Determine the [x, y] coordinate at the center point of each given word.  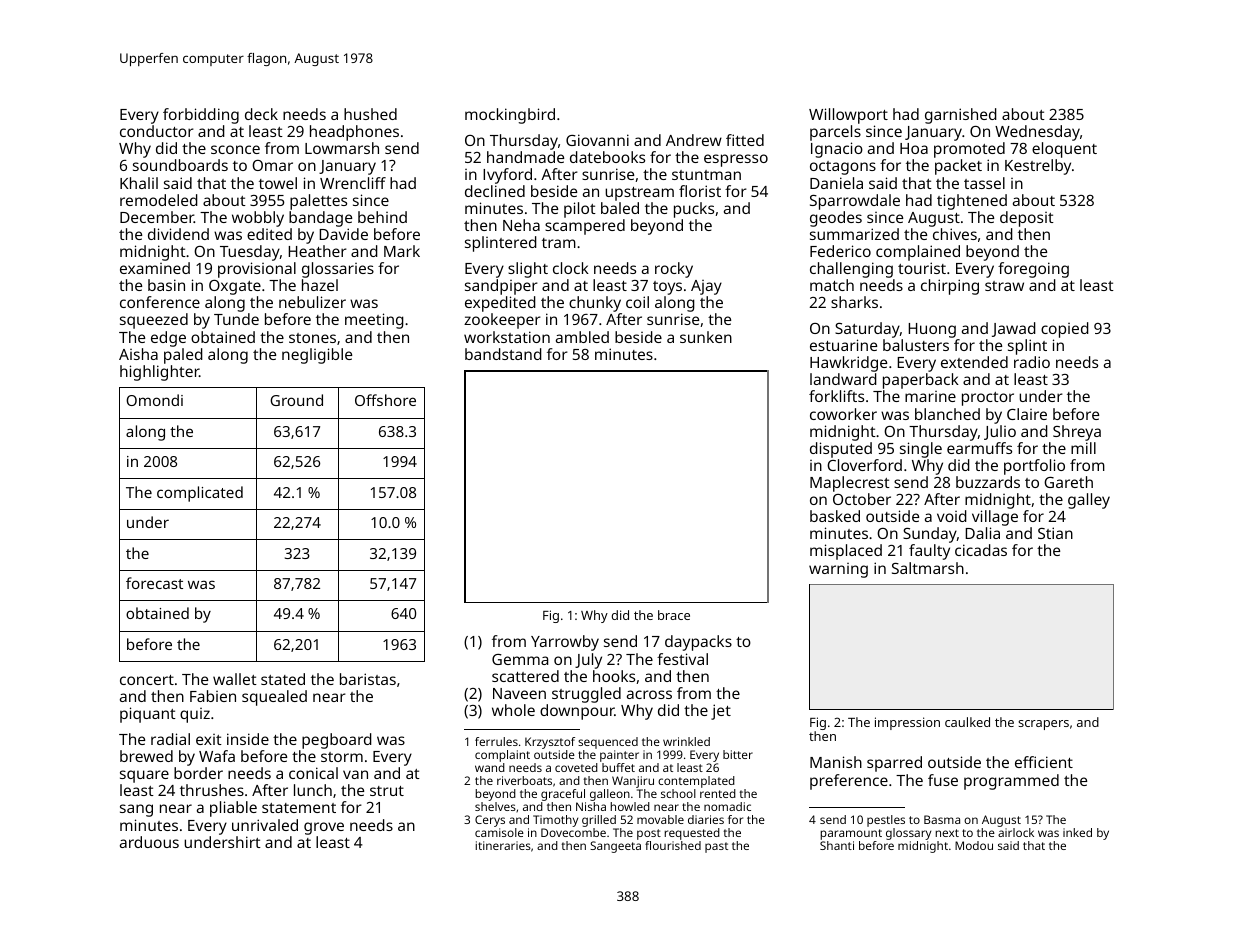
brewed [146, 756]
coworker [843, 414]
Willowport [848, 116]
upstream [639, 194]
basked [835, 516]
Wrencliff [353, 183]
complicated [200, 494]
